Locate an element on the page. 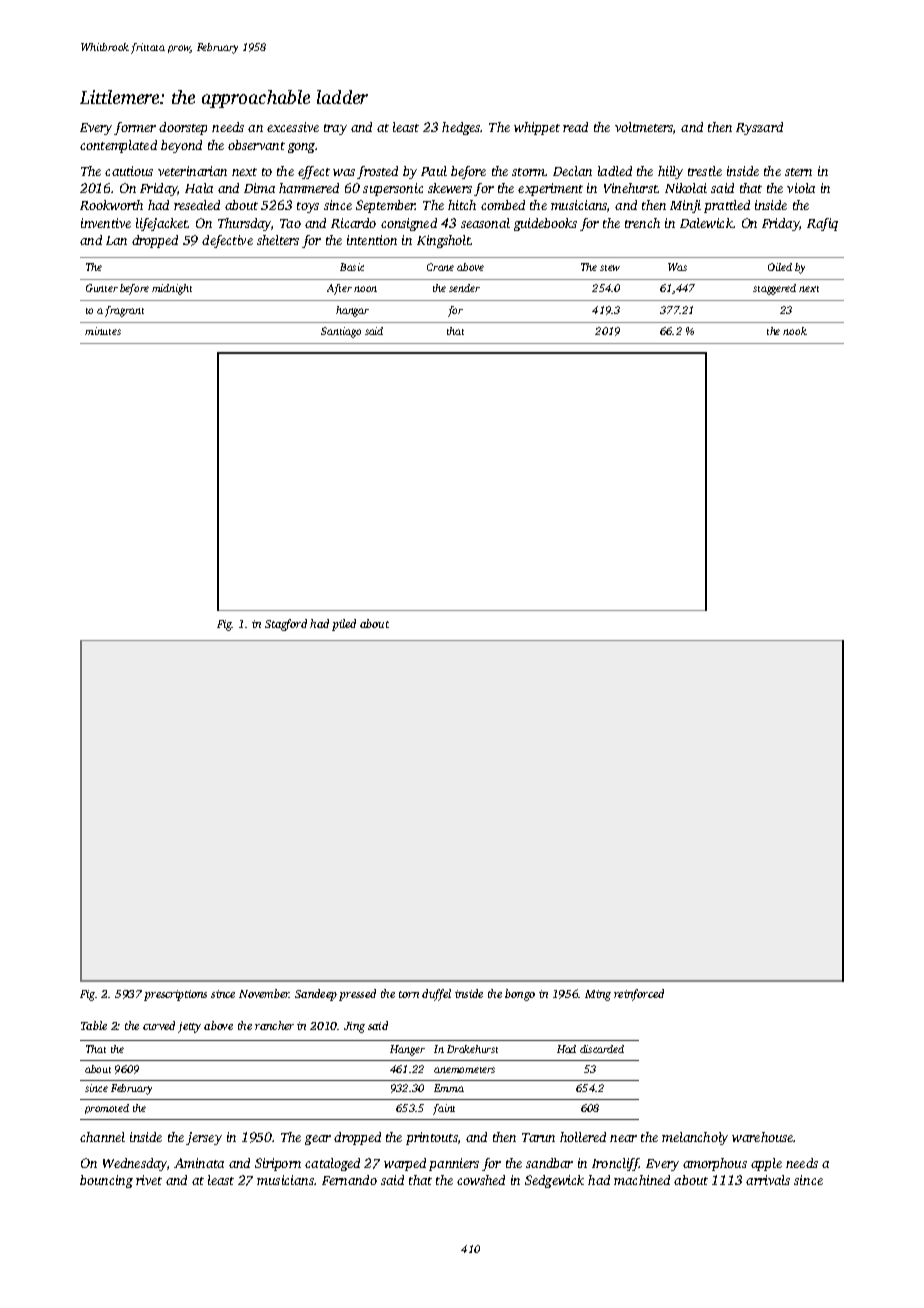  hedges is located at coordinates (461, 128).
